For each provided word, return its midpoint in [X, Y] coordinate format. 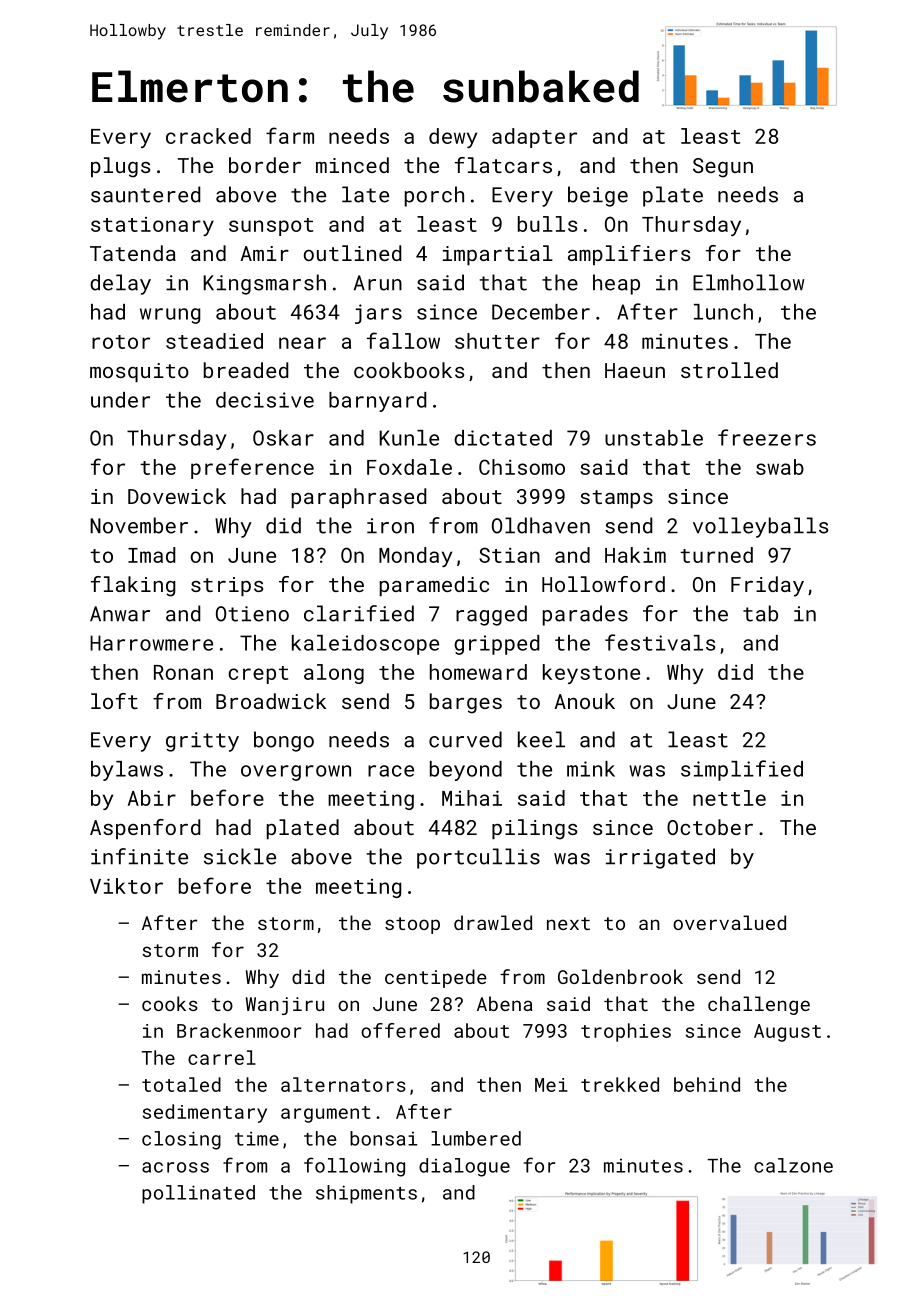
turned [716, 555]
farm [290, 135]
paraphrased [359, 498]
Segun [723, 168]
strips [227, 586]
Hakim [635, 555]
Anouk [584, 701]
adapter [534, 138]
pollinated [198, 1194]
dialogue [464, 1167]
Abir [152, 798]
